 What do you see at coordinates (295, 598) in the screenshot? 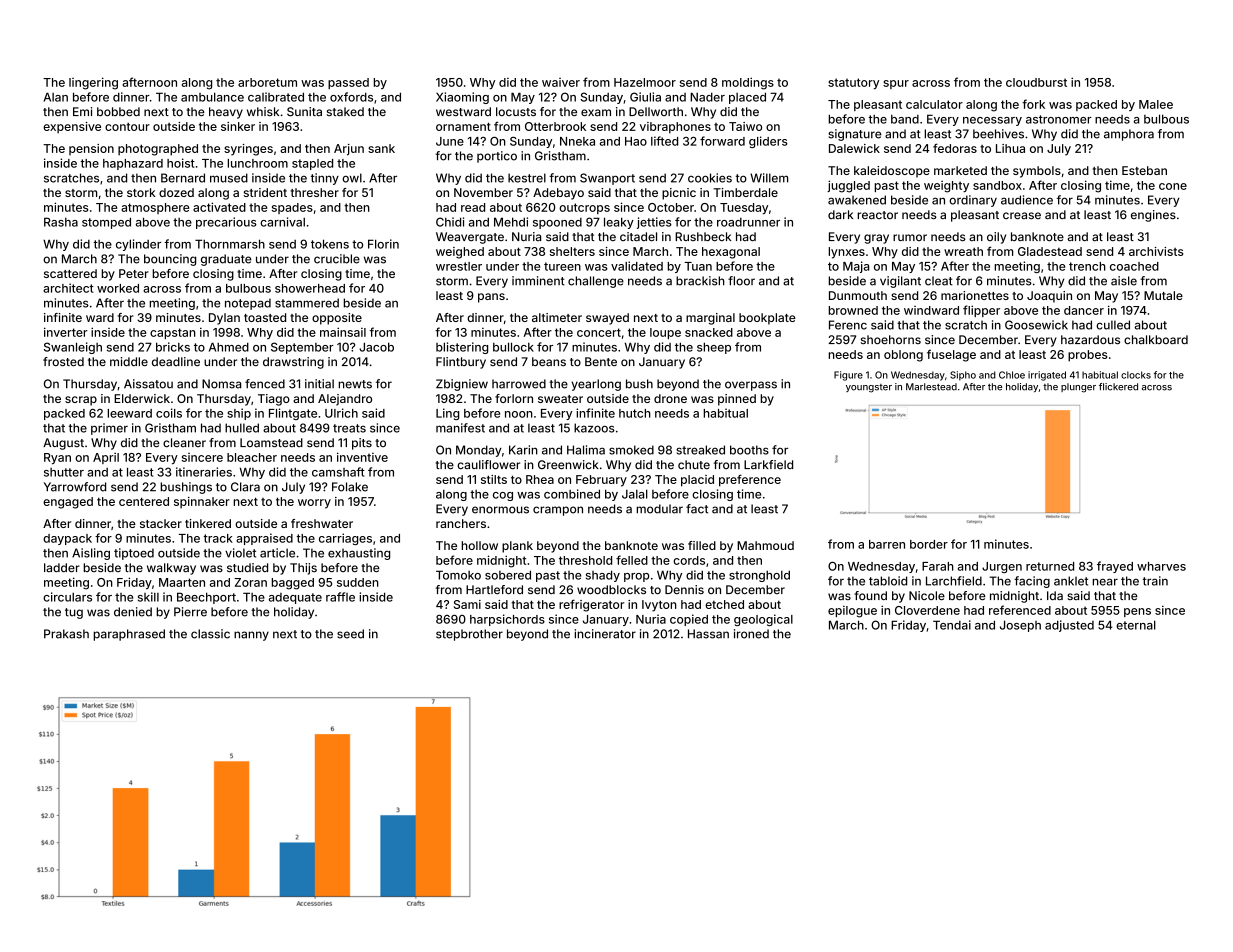
I see `adequate` at bounding box center [295, 598].
